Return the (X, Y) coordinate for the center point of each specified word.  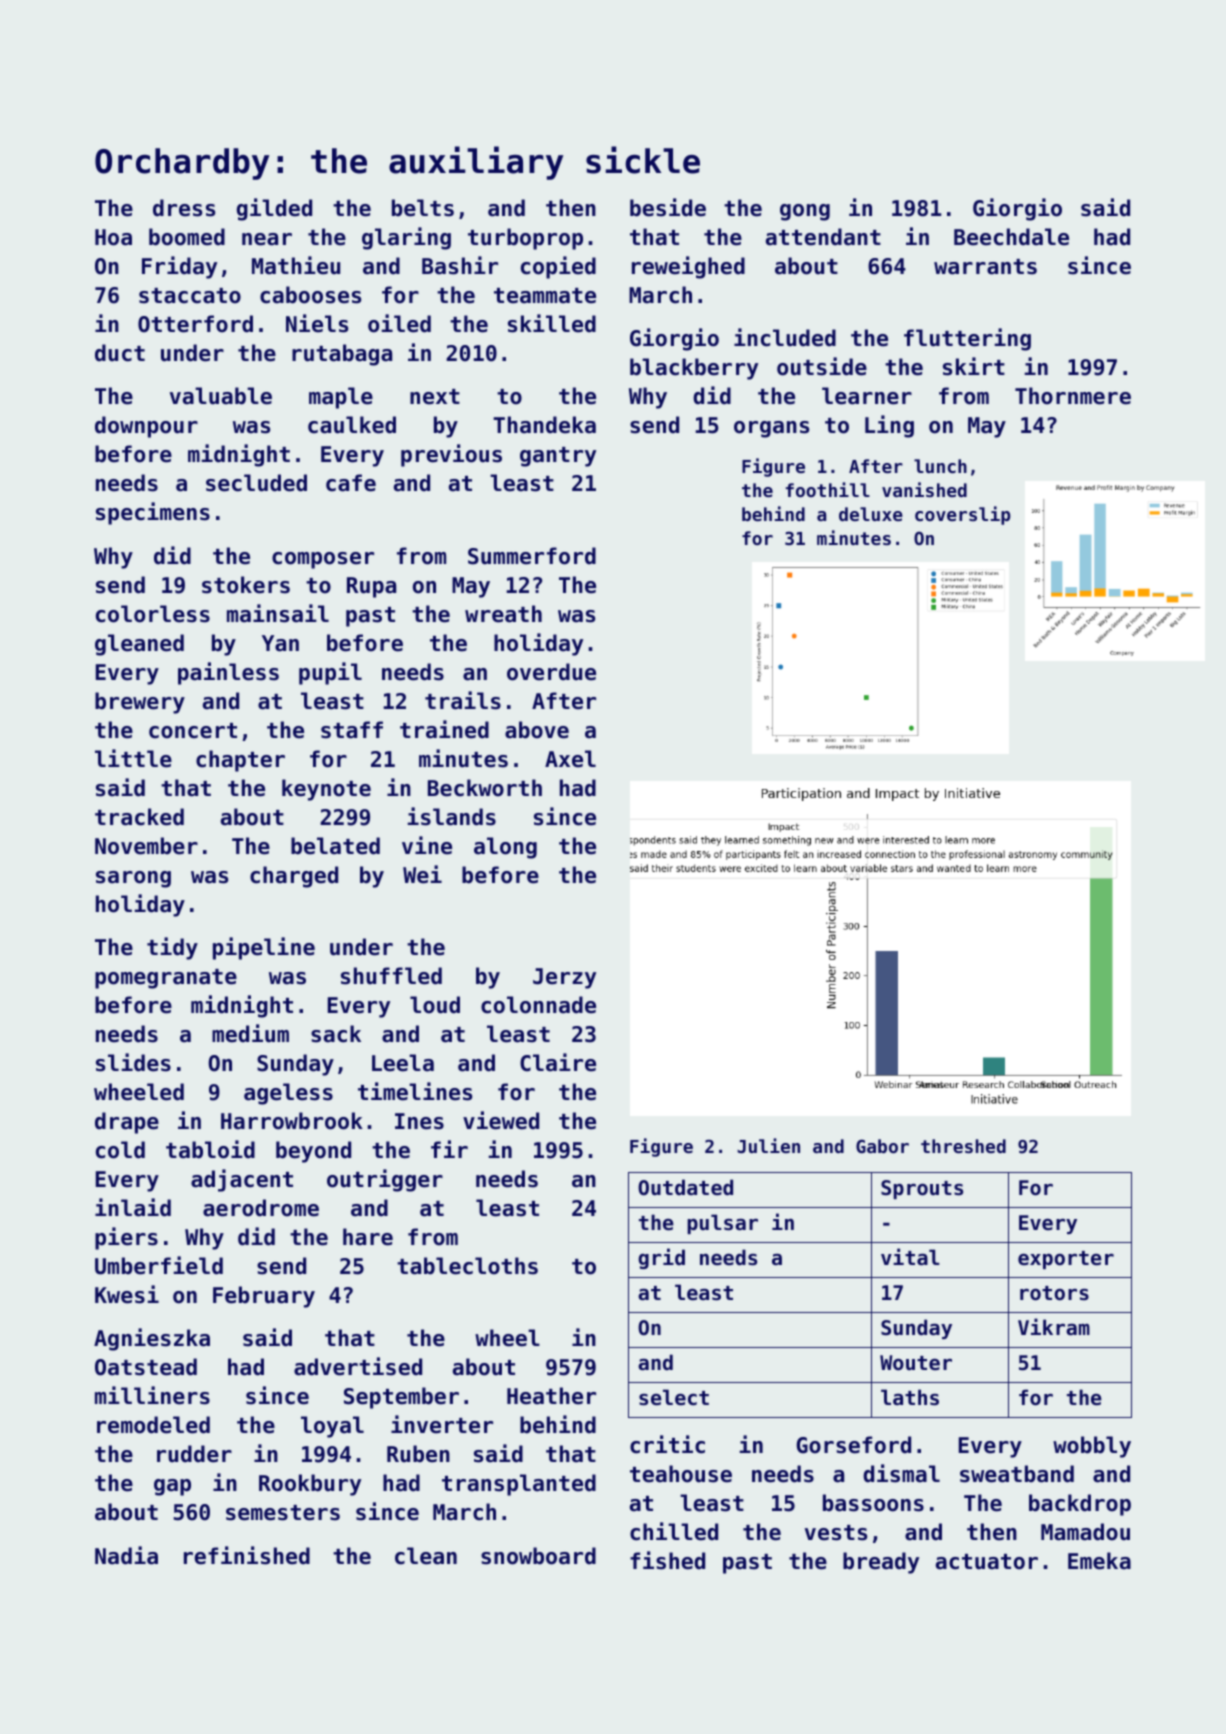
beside (668, 207)
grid (661, 1258)
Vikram (1054, 1326)
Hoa (113, 237)
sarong (133, 879)
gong (805, 212)
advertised (358, 1366)
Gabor (882, 1146)
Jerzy (564, 978)
